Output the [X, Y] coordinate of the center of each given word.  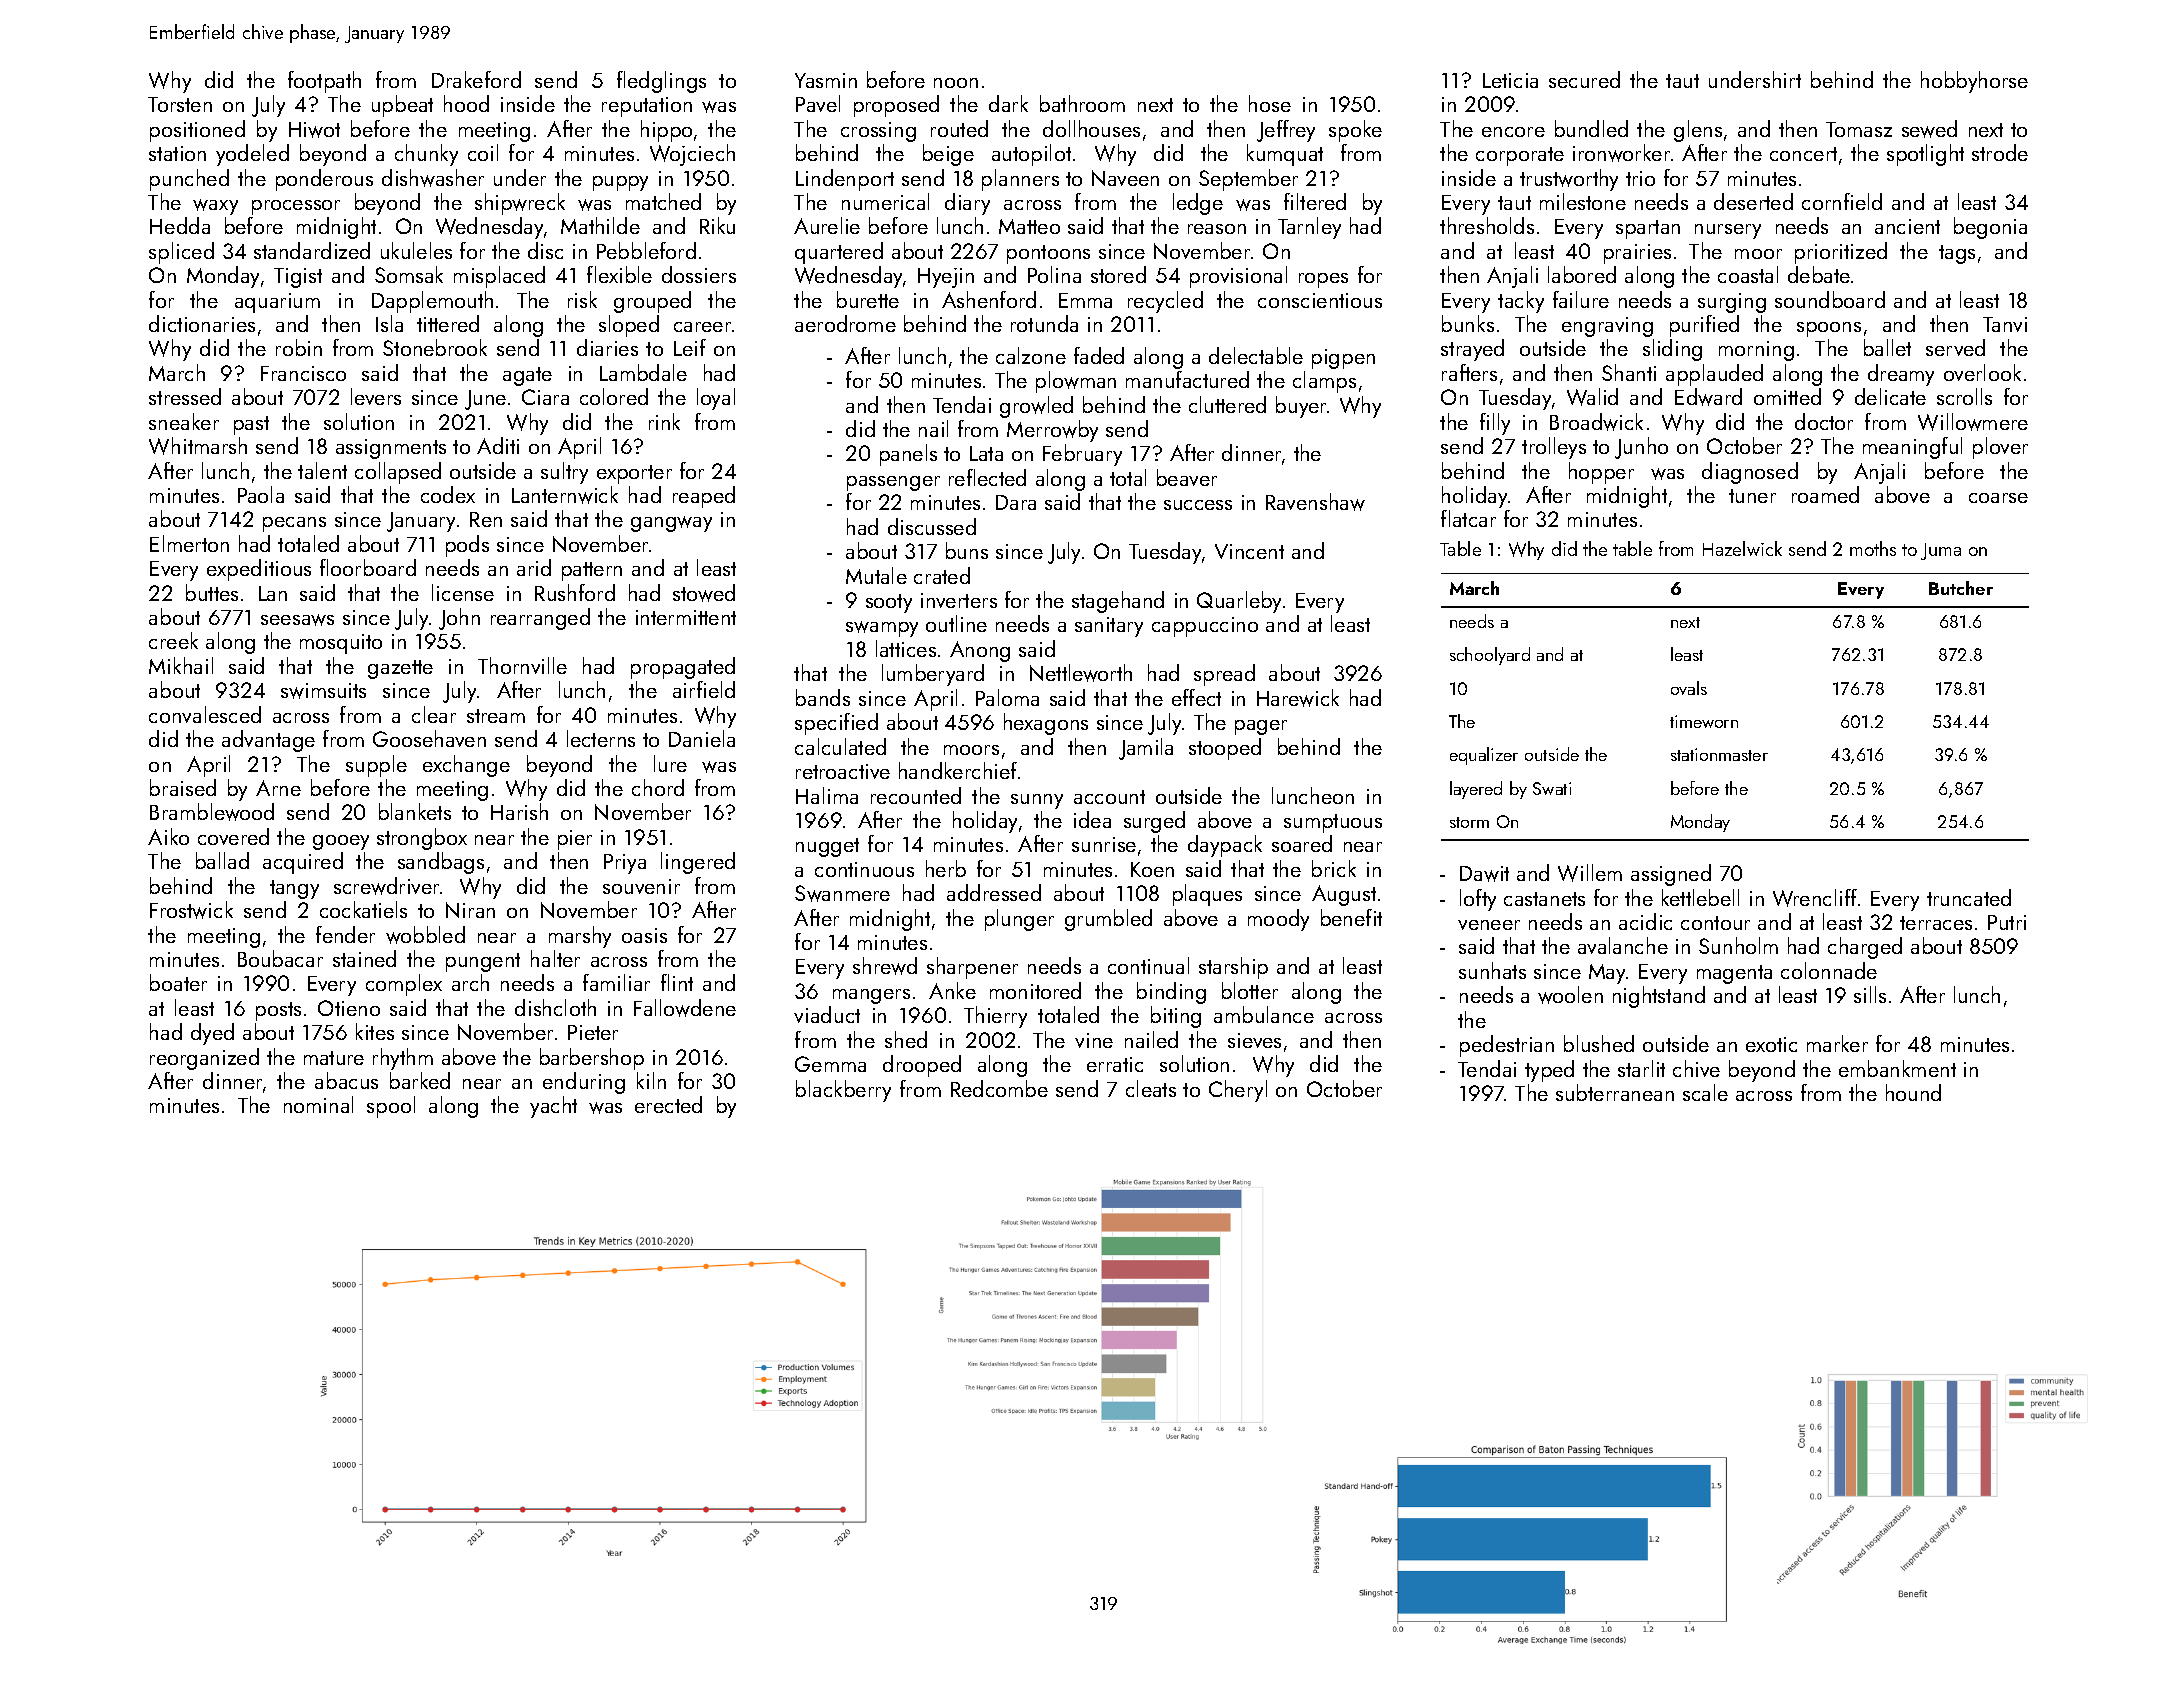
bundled [1591, 128]
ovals [1689, 688]
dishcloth [555, 1007]
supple [376, 766]
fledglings [661, 82]
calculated [840, 746]
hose [1270, 103]
